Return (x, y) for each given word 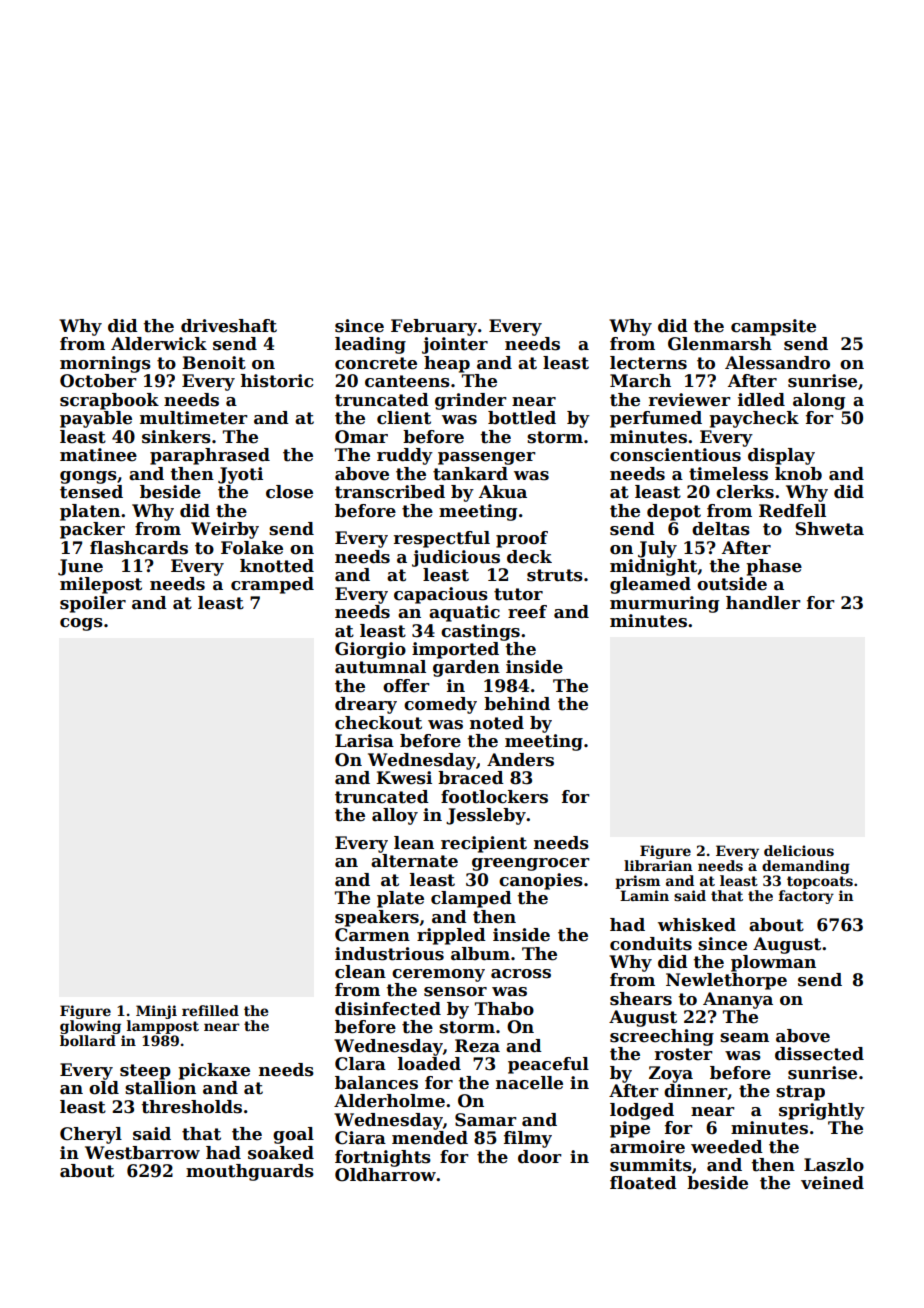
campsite (773, 327)
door (540, 1157)
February (434, 327)
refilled (210, 1010)
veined (832, 1183)
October (98, 381)
